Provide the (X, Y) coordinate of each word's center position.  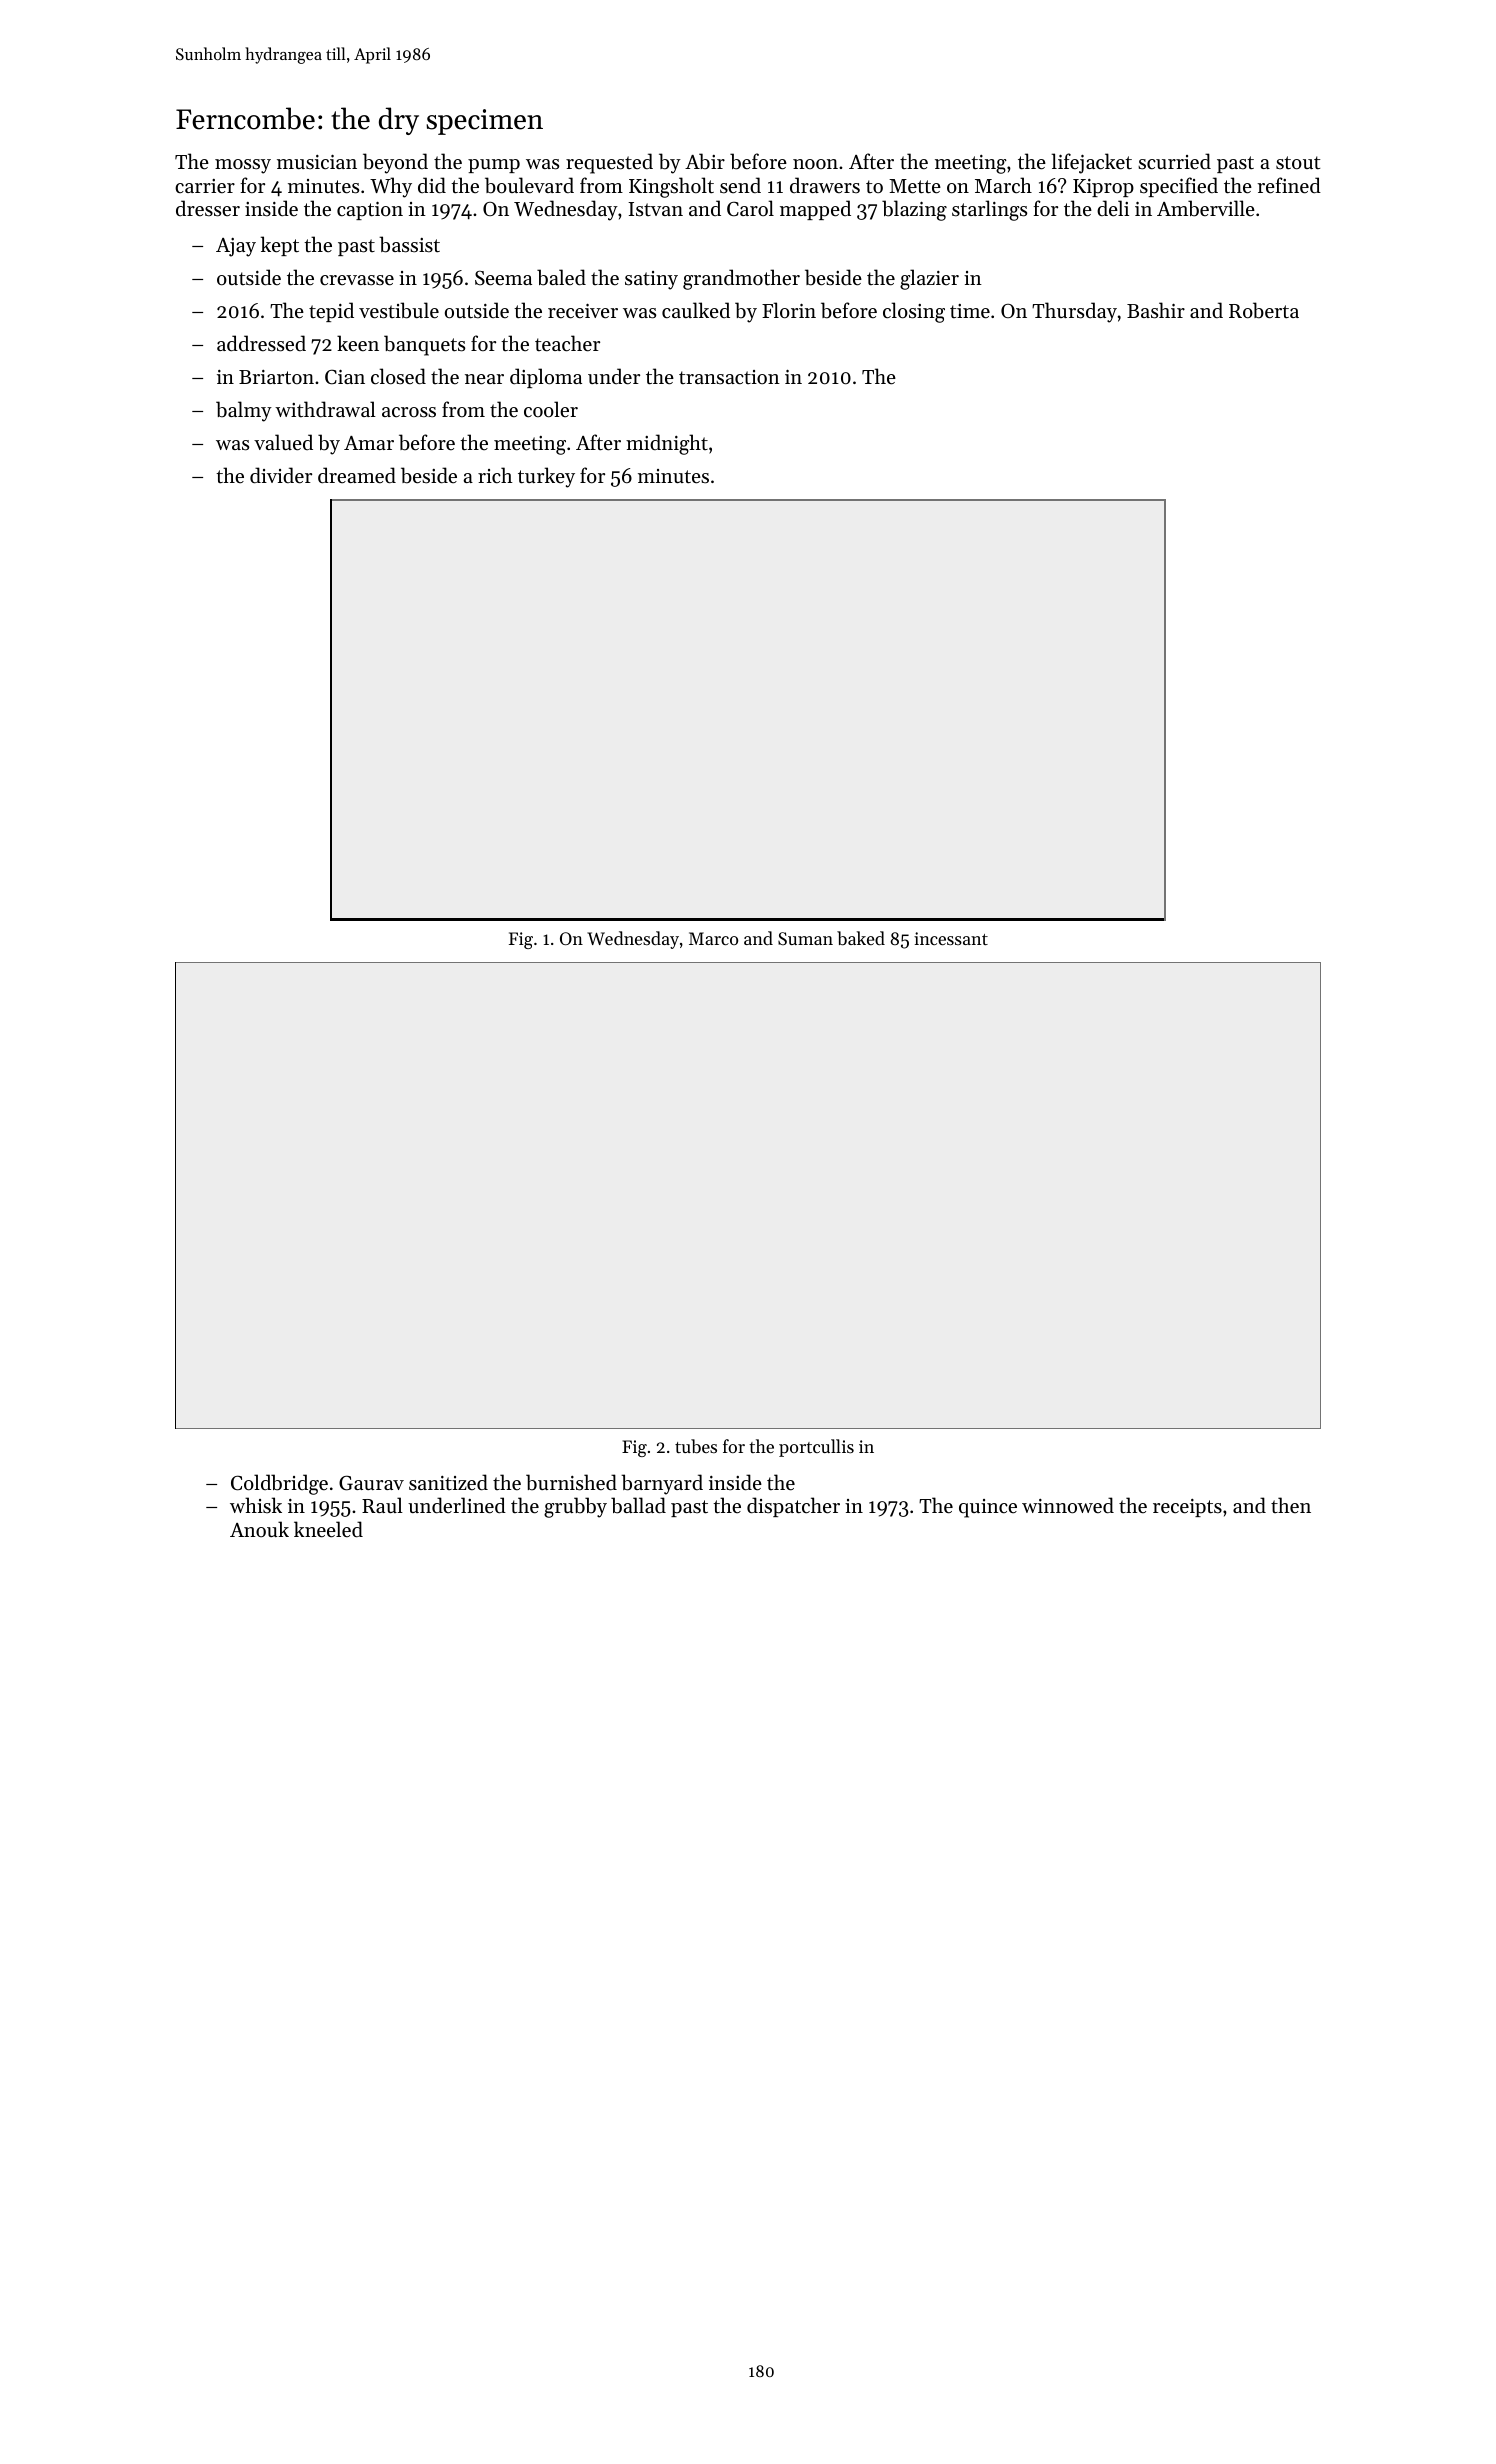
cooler (551, 409)
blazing (914, 210)
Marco (713, 938)
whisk (256, 1505)
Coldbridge (279, 1484)
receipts (1187, 1508)
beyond (395, 163)
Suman (805, 938)
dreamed (357, 475)
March (1003, 185)
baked (861, 938)
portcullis (816, 1448)
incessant (951, 938)
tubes (696, 1446)
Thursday (1074, 312)
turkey (546, 477)
